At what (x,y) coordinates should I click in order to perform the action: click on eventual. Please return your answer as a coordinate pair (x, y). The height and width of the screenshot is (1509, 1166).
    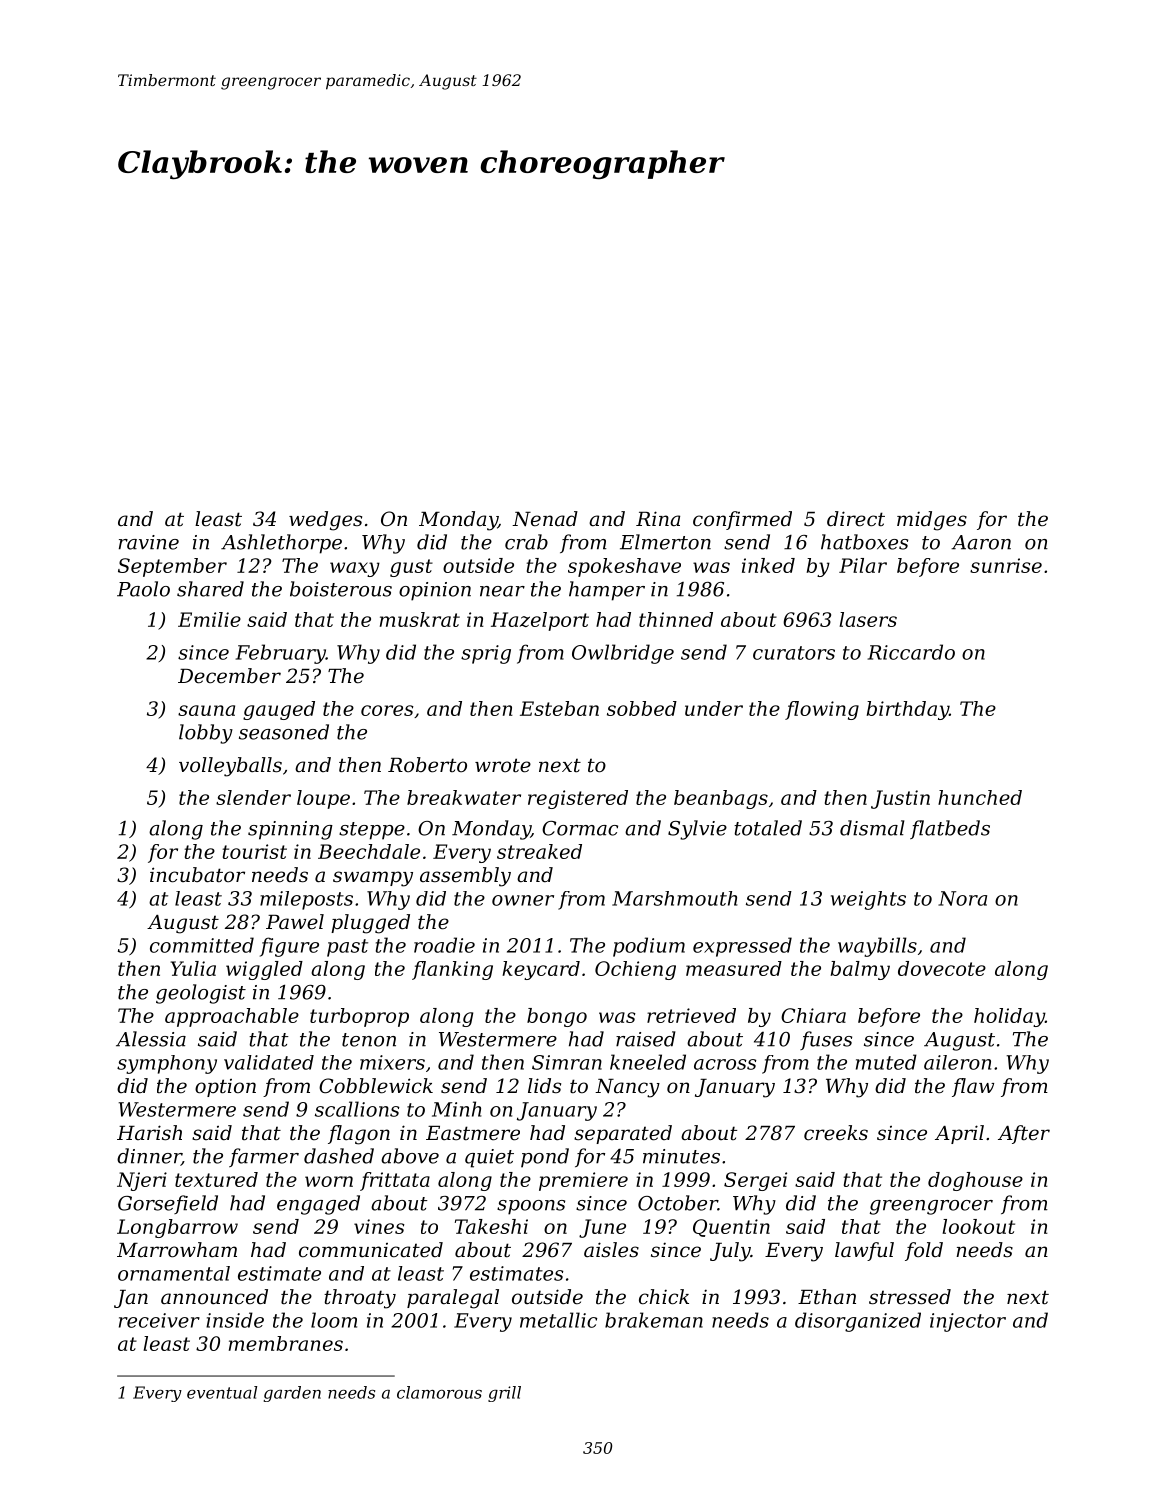
    Looking at the image, I should click on (222, 1392).
